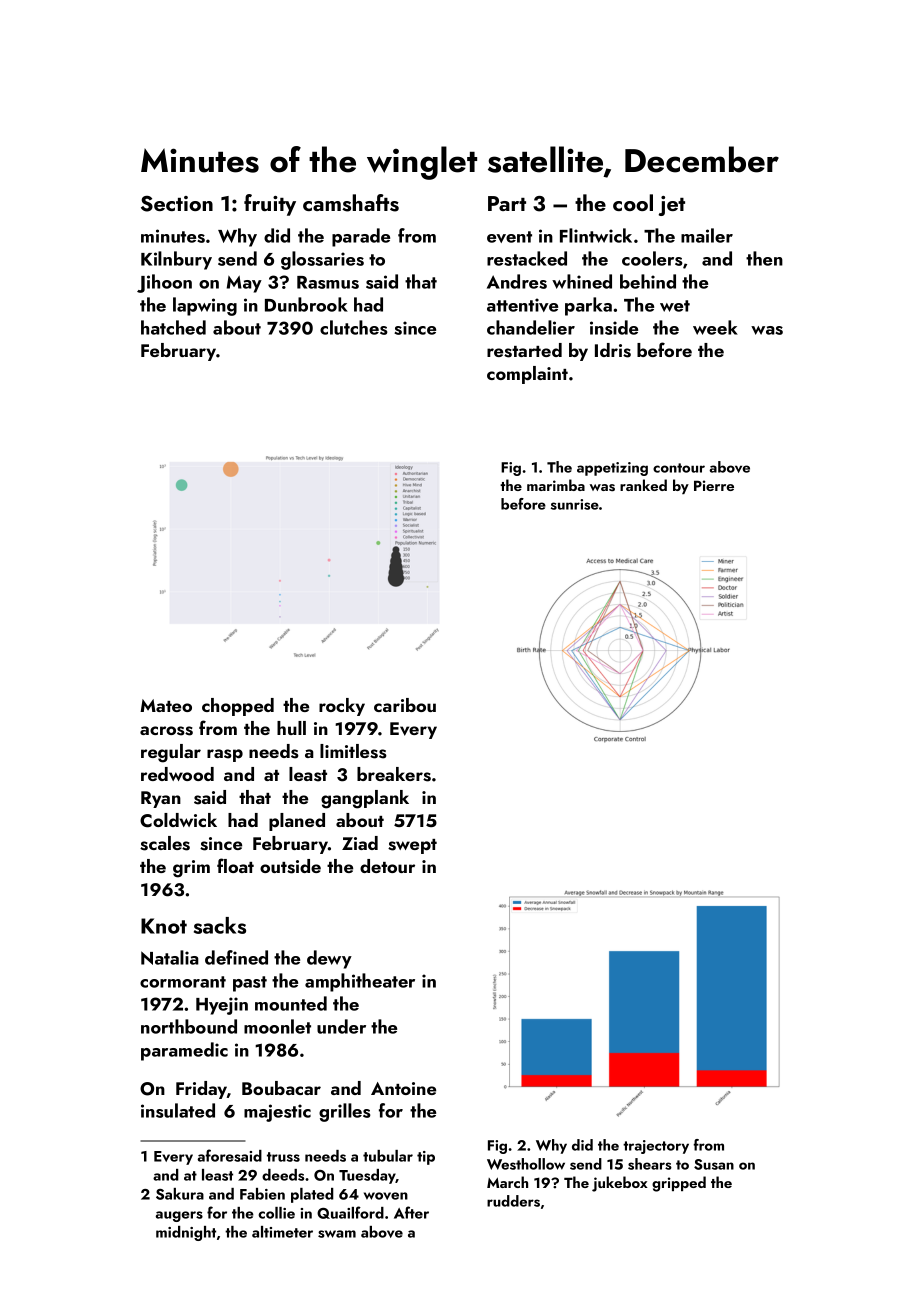 The width and height of the page is (924, 1314). Describe the element at coordinates (507, 203) in the page. I see `Part` at that location.
